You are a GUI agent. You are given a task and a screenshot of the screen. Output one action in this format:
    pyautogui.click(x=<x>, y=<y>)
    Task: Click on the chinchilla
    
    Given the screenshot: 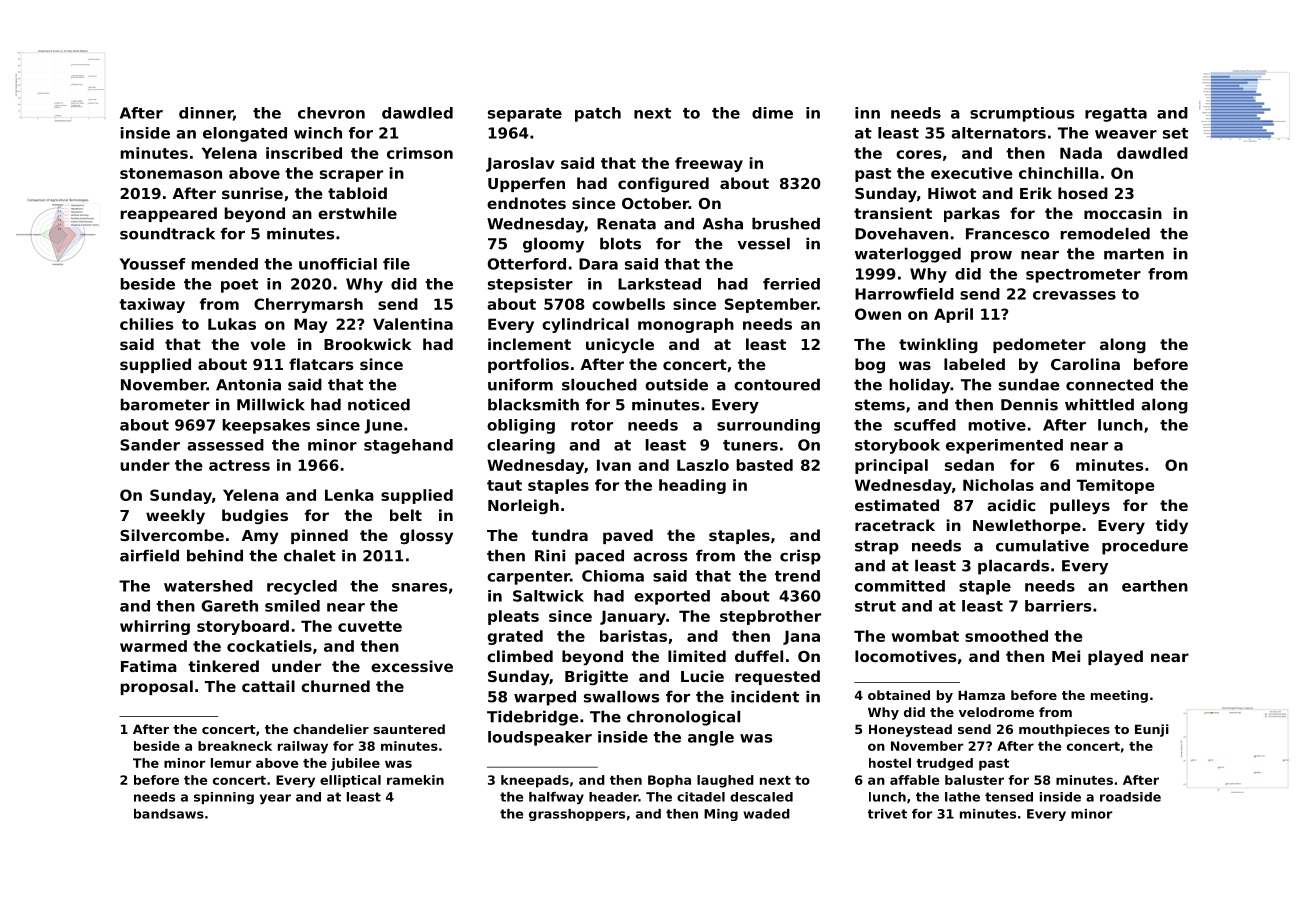 What is the action you would take?
    pyautogui.click(x=1059, y=173)
